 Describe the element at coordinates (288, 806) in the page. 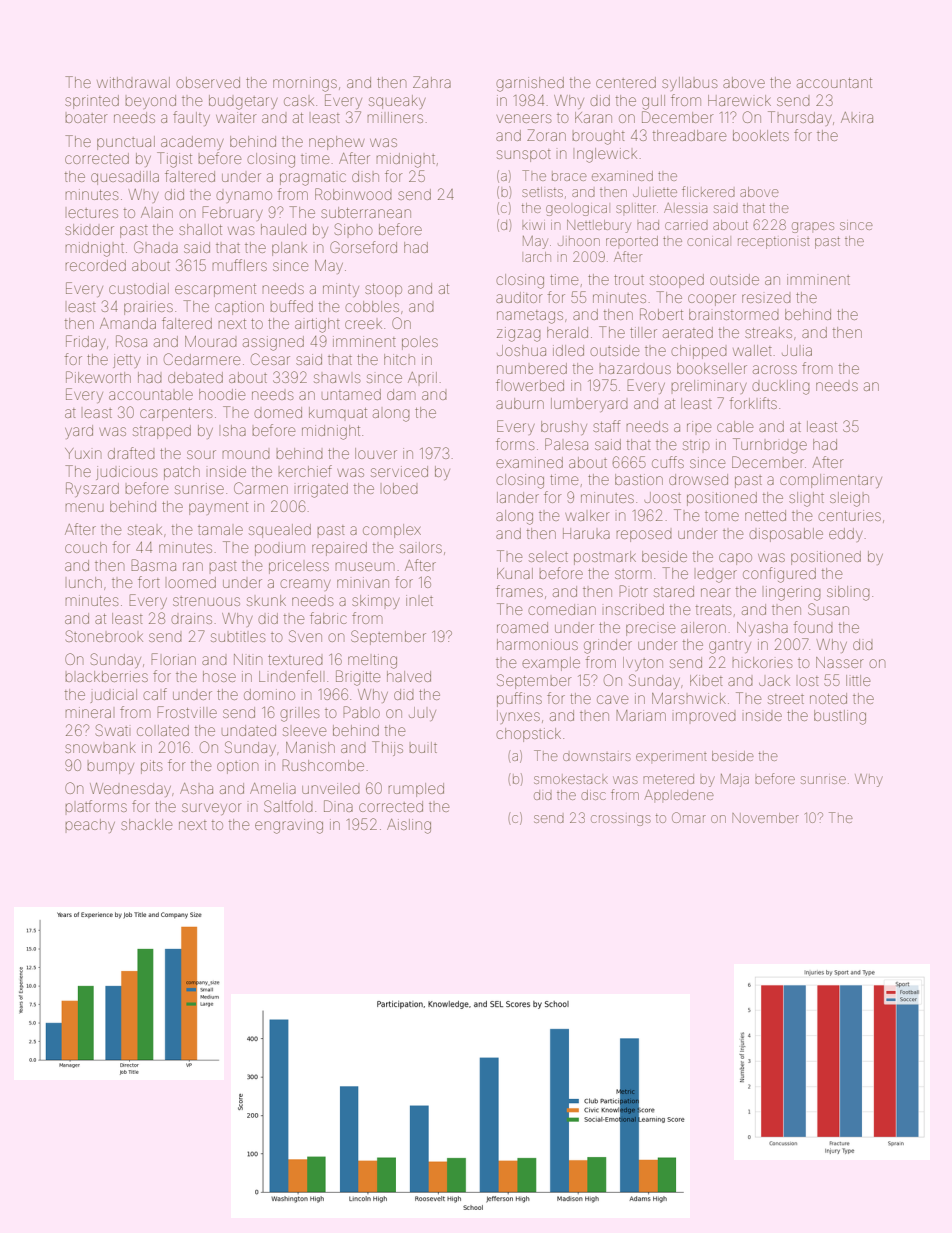

I see `Saltfold` at that location.
